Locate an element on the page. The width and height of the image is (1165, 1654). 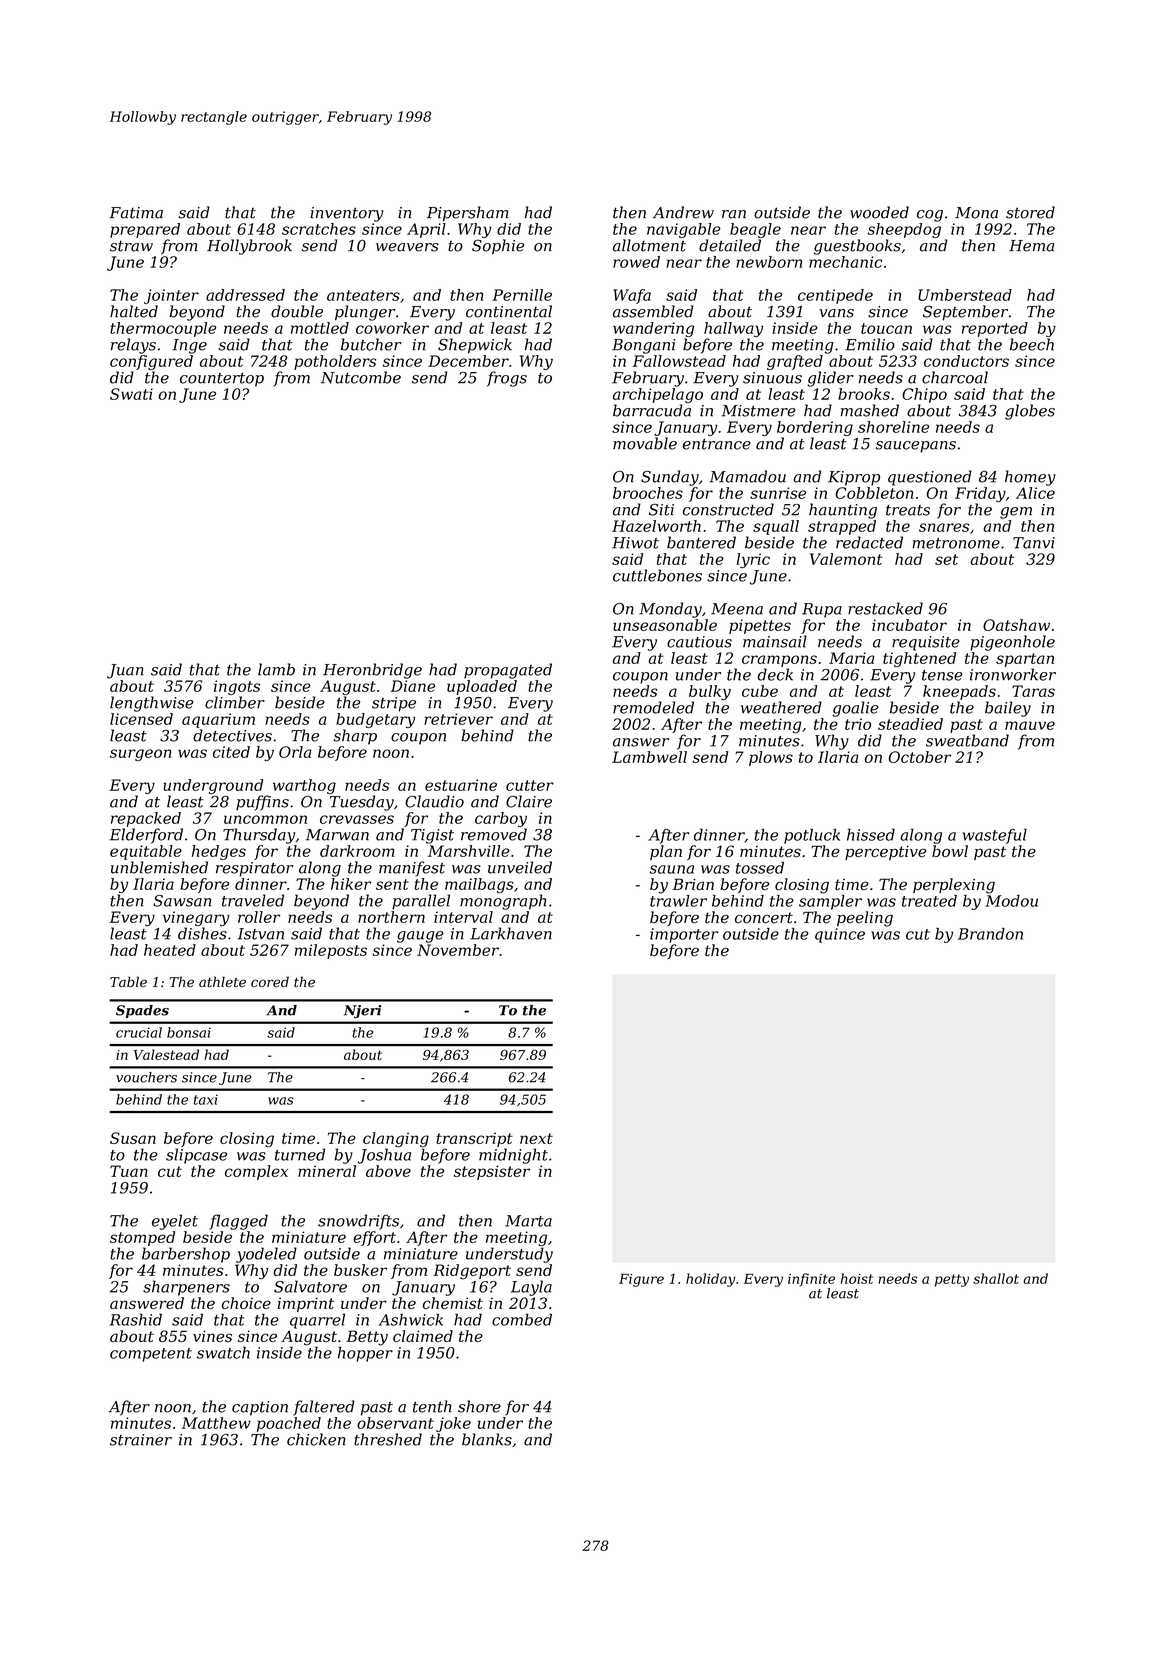
Andrew is located at coordinates (683, 212).
